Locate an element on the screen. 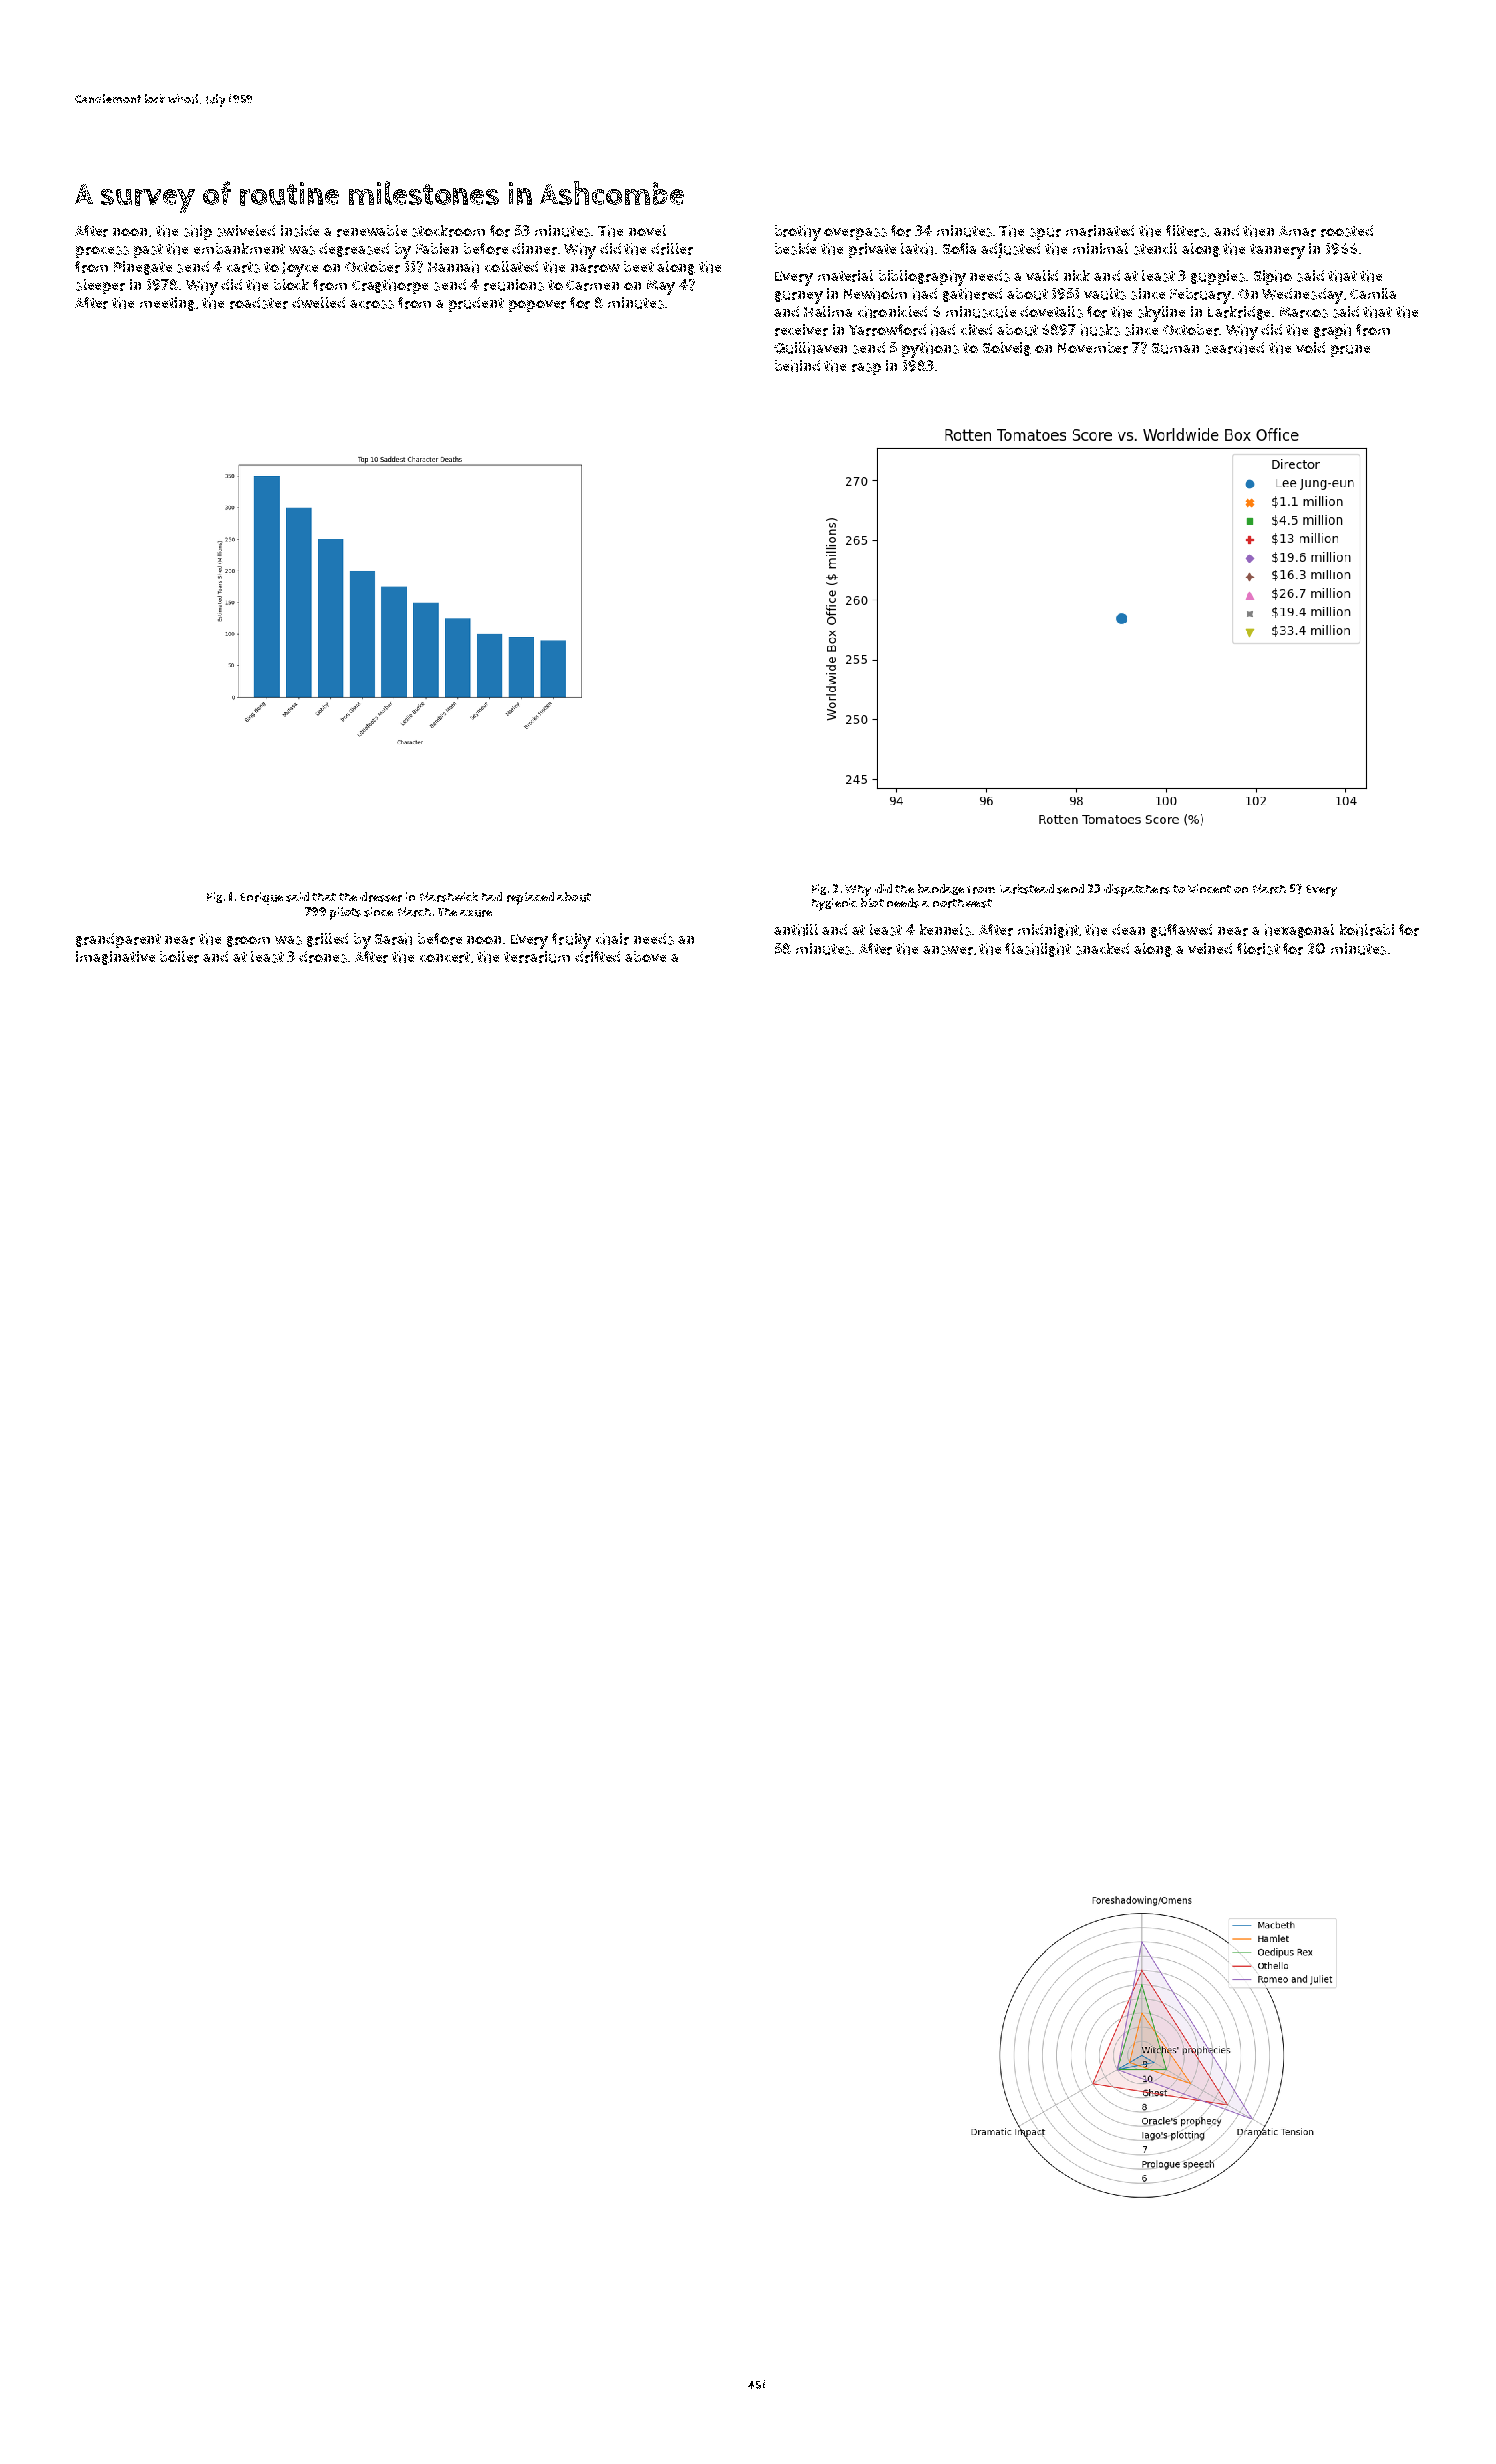 The height and width of the screenshot is (2464, 1496). Vincent is located at coordinates (1209, 888).
